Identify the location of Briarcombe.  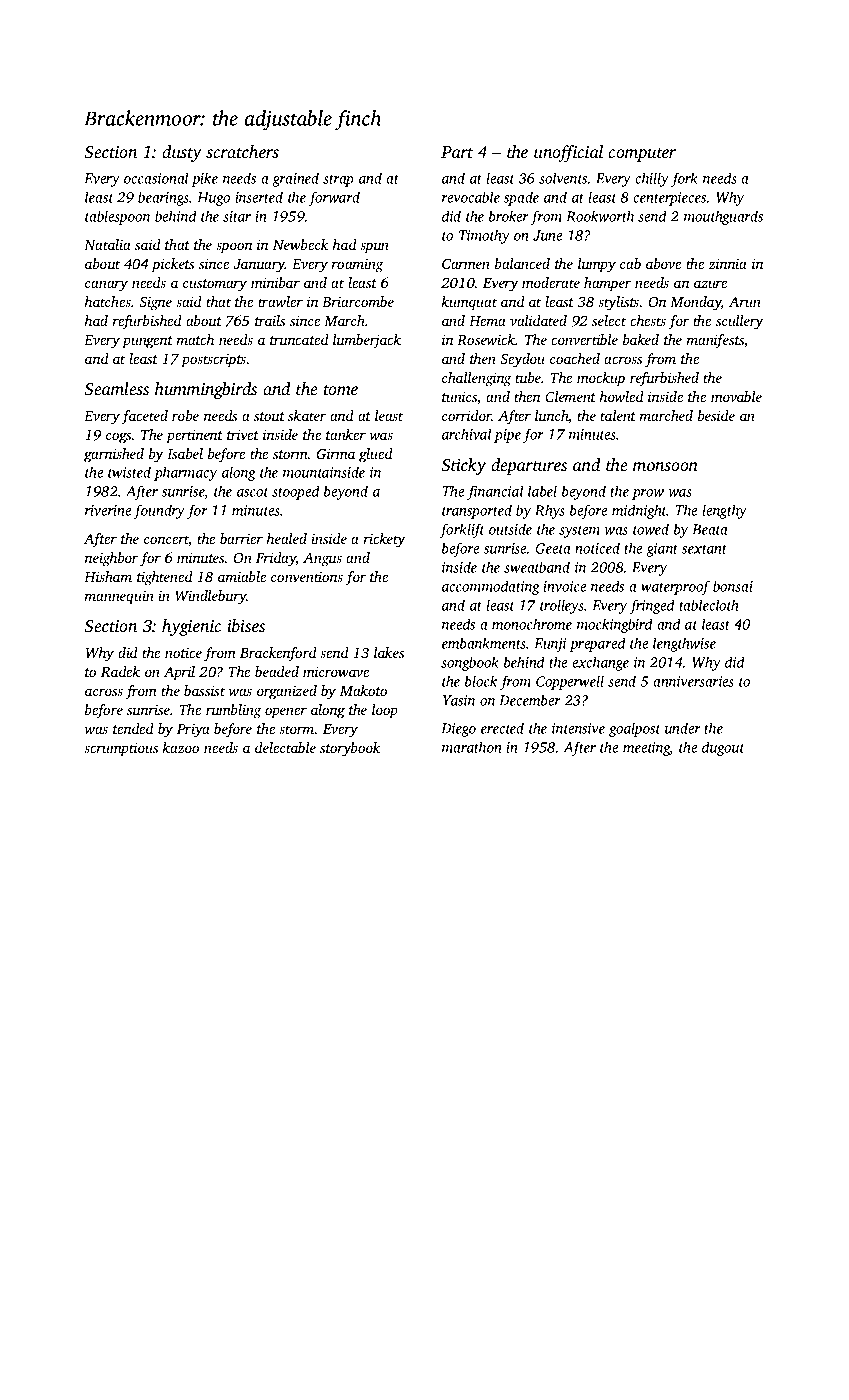
(358, 301).
